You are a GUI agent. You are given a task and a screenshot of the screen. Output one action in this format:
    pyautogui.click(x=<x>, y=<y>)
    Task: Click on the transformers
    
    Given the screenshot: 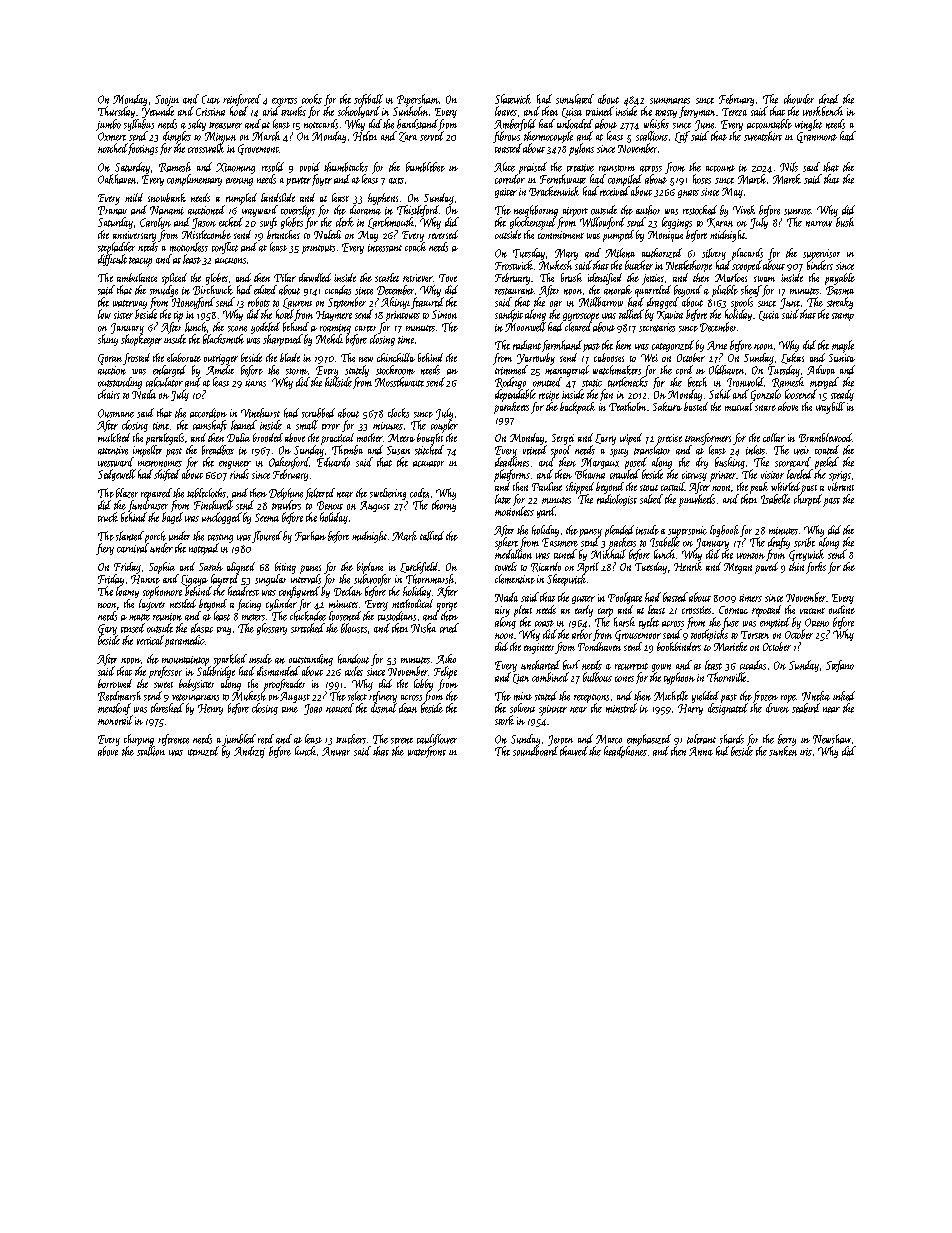 What is the action you would take?
    pyautogui.click(x=708, y=439)
